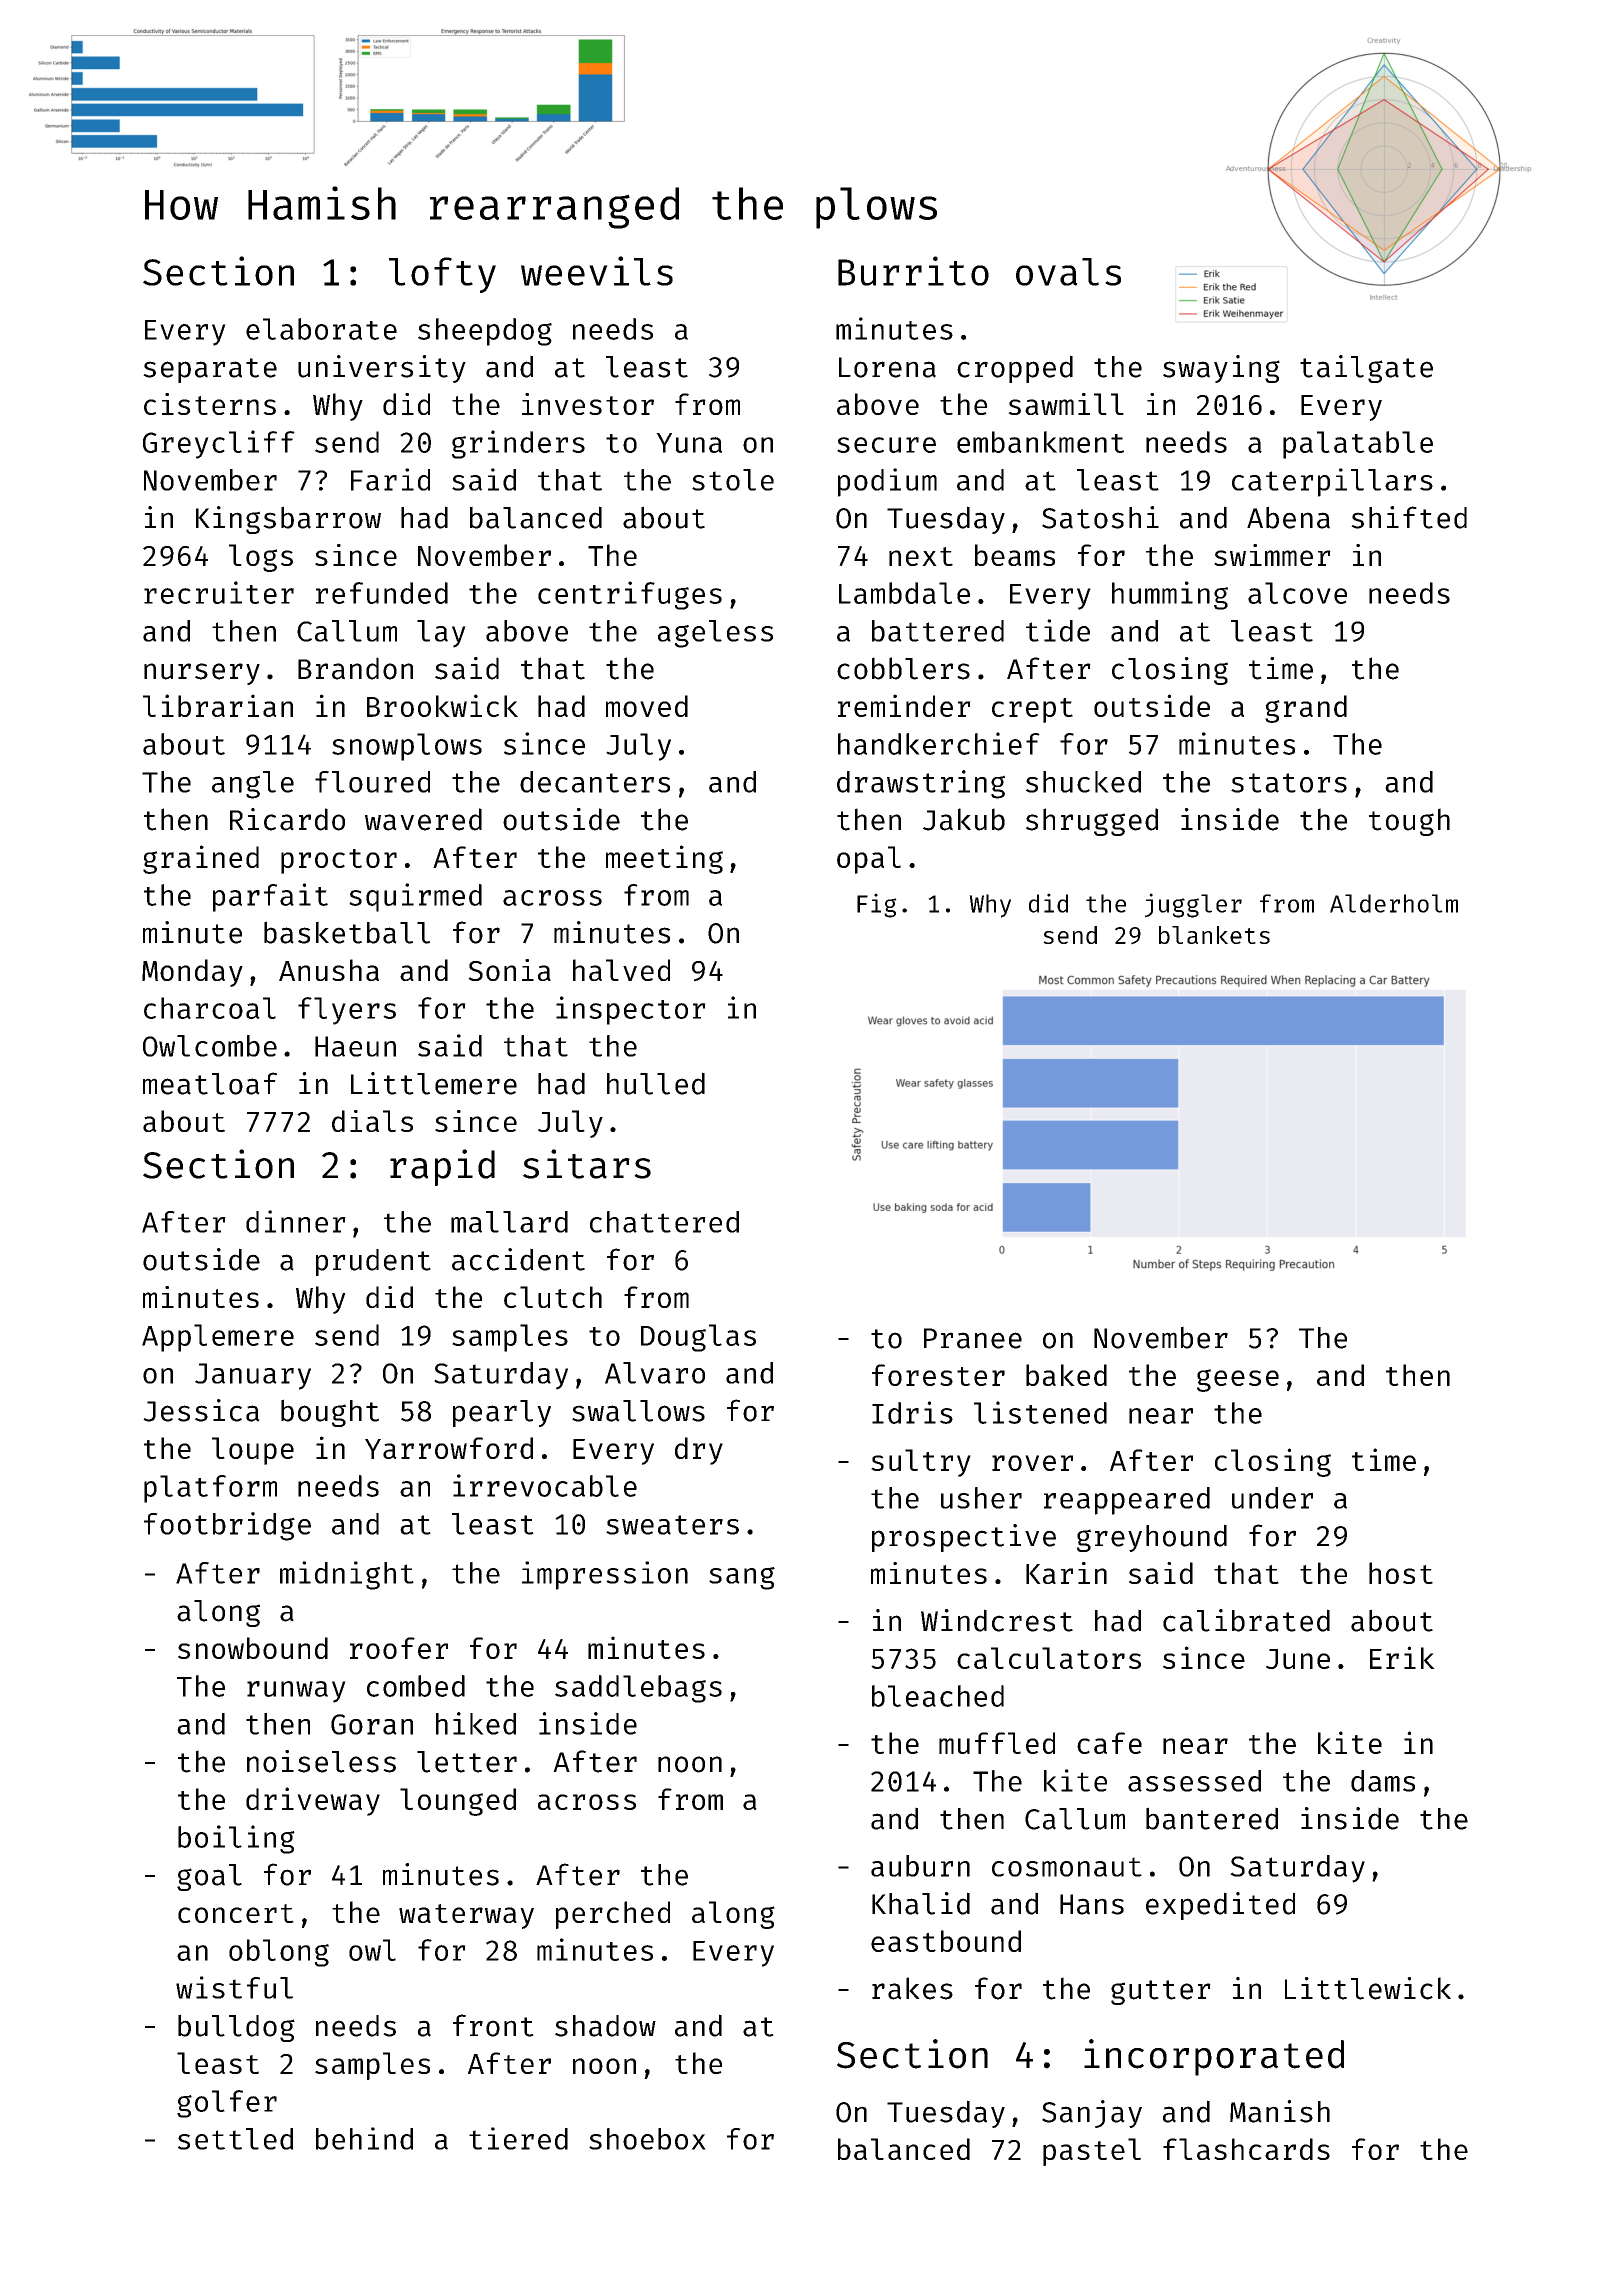  Describe the element at coordinates (1401, 1573) in the screenshot. I see `host` at that location.
